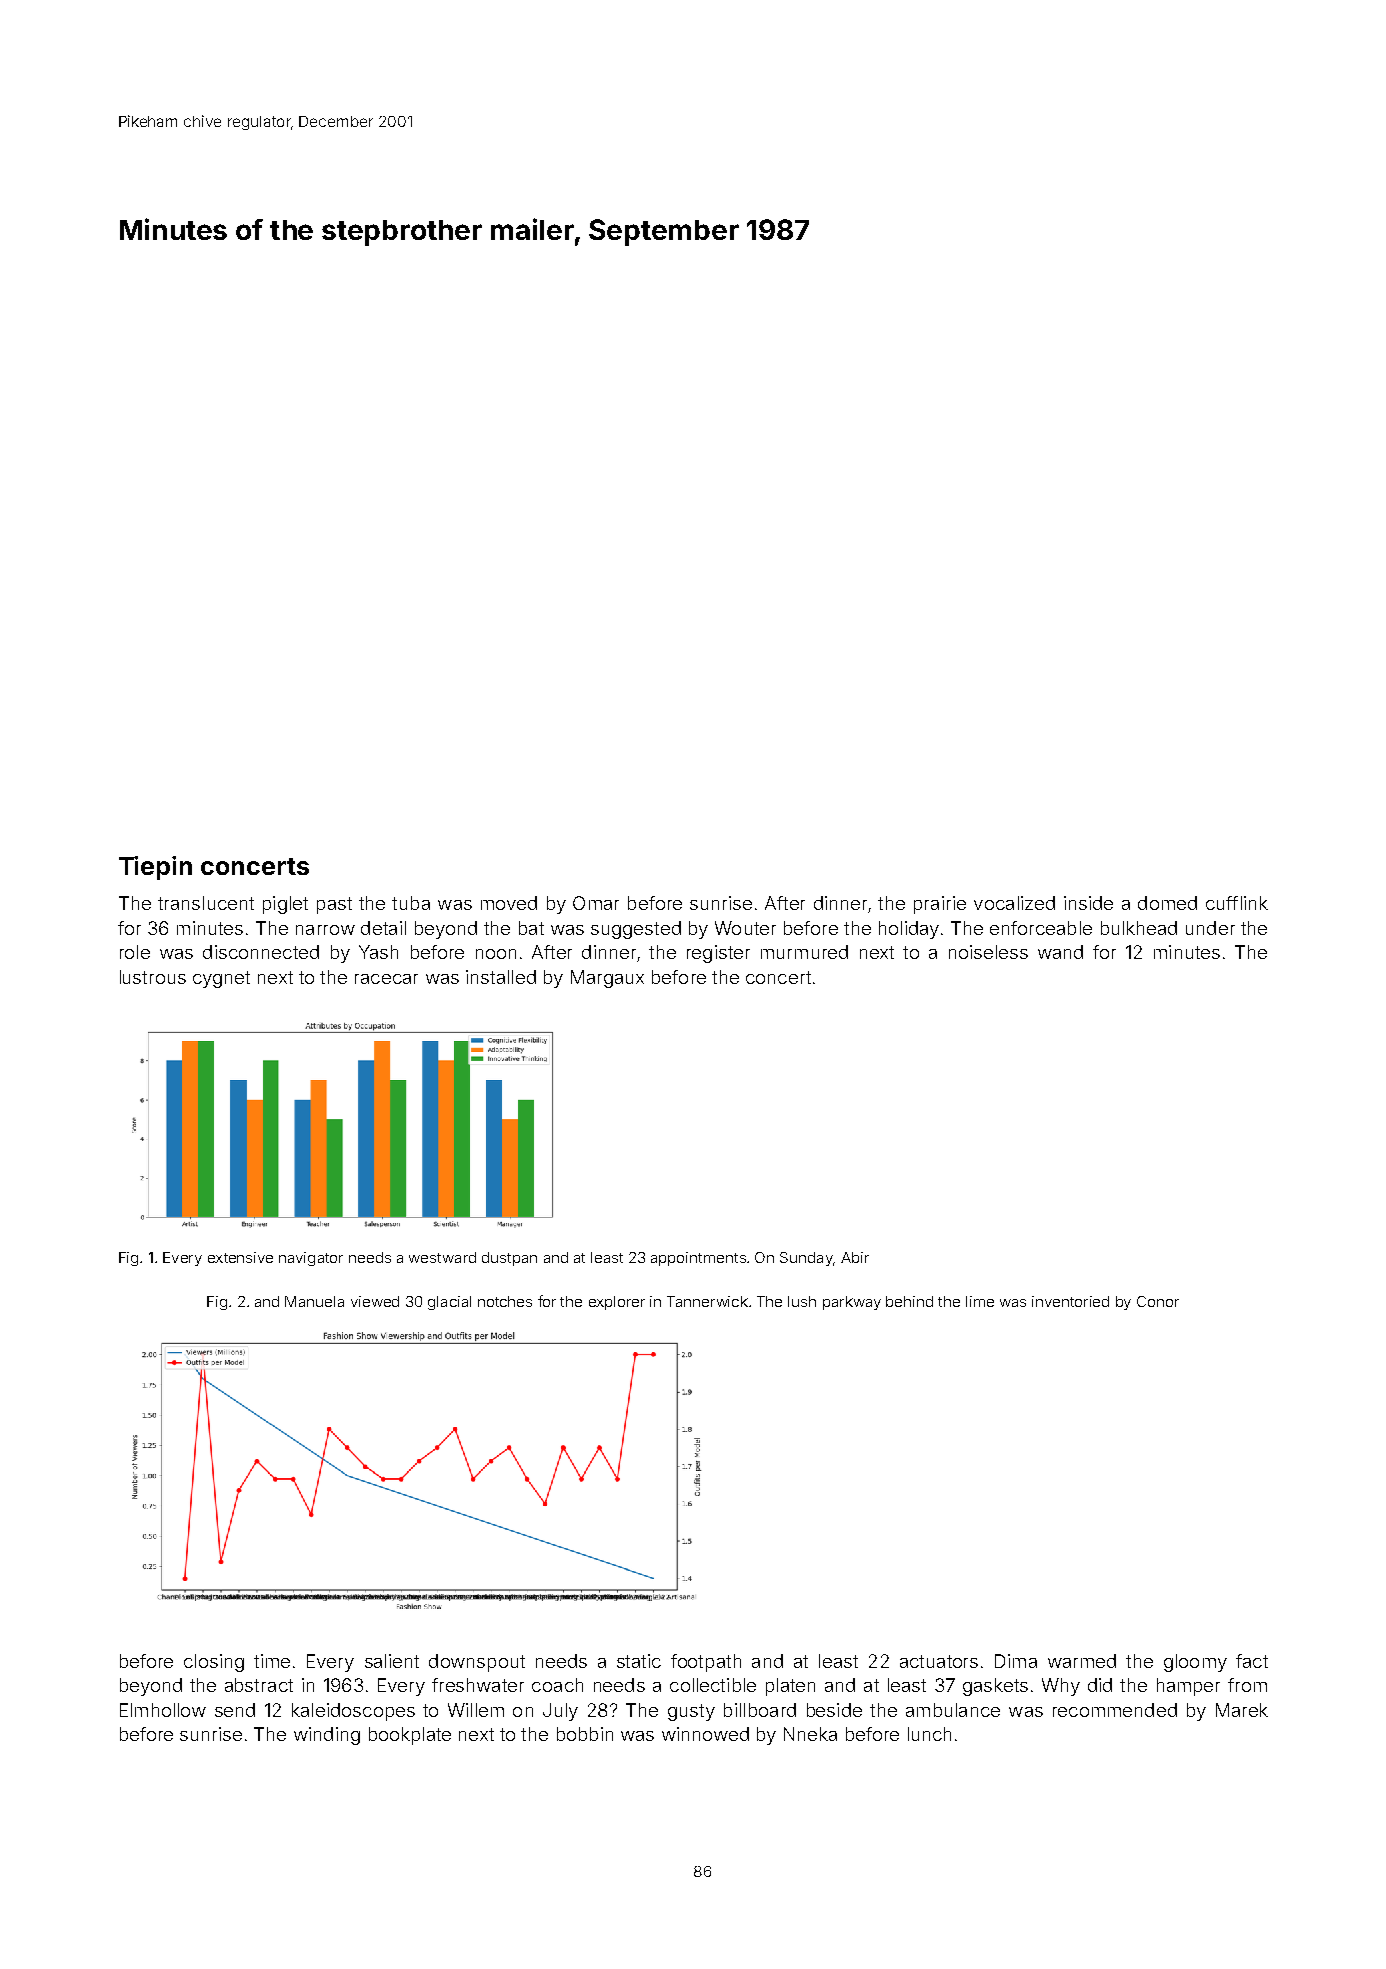 This document has width=1386, height=1969. Describe the element at coordinates (995, 1687) in the document. I see `gaskets` at that location.
